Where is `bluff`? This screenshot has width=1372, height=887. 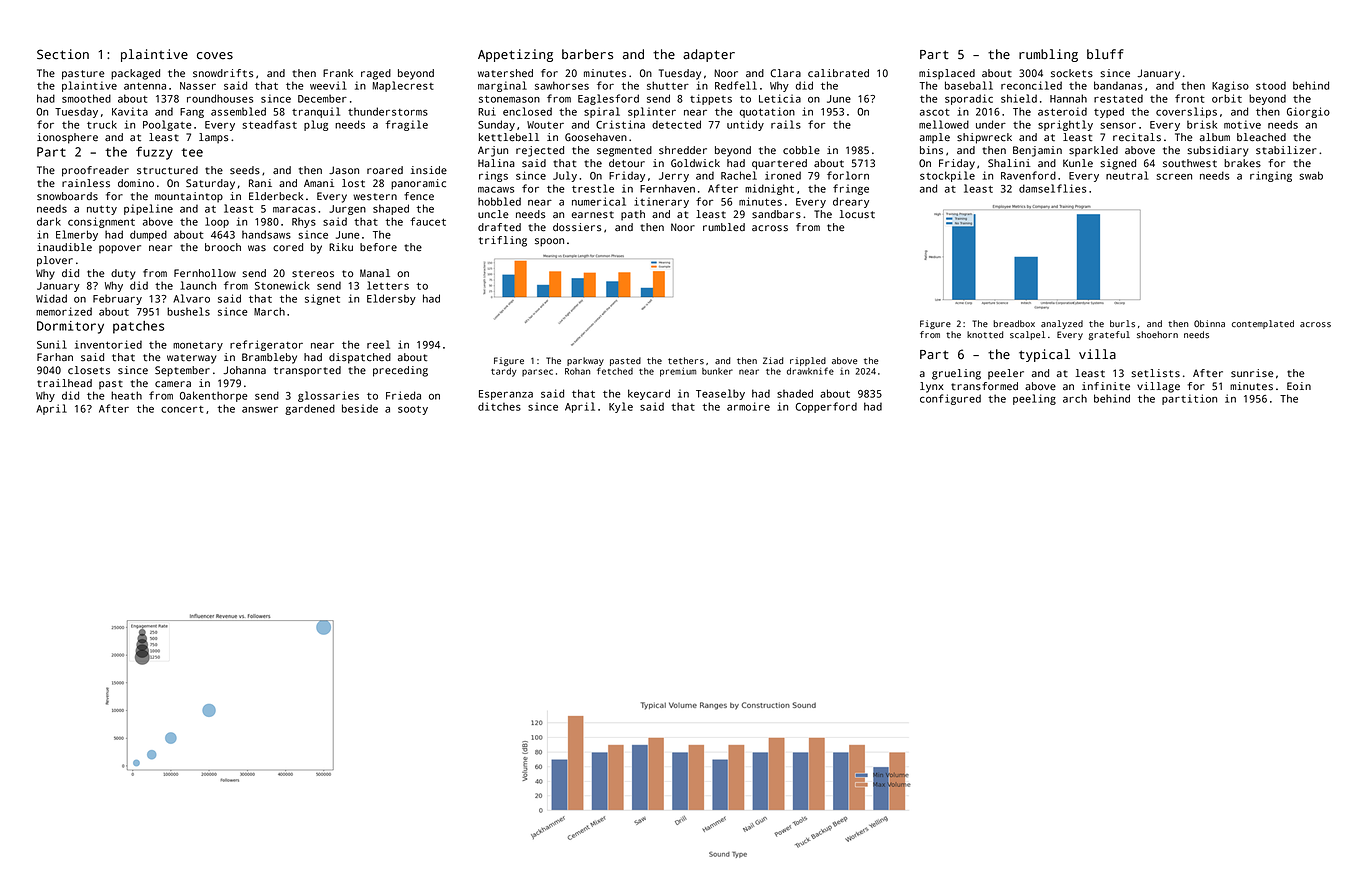
bluff is located at coordinates (1105, 54).
